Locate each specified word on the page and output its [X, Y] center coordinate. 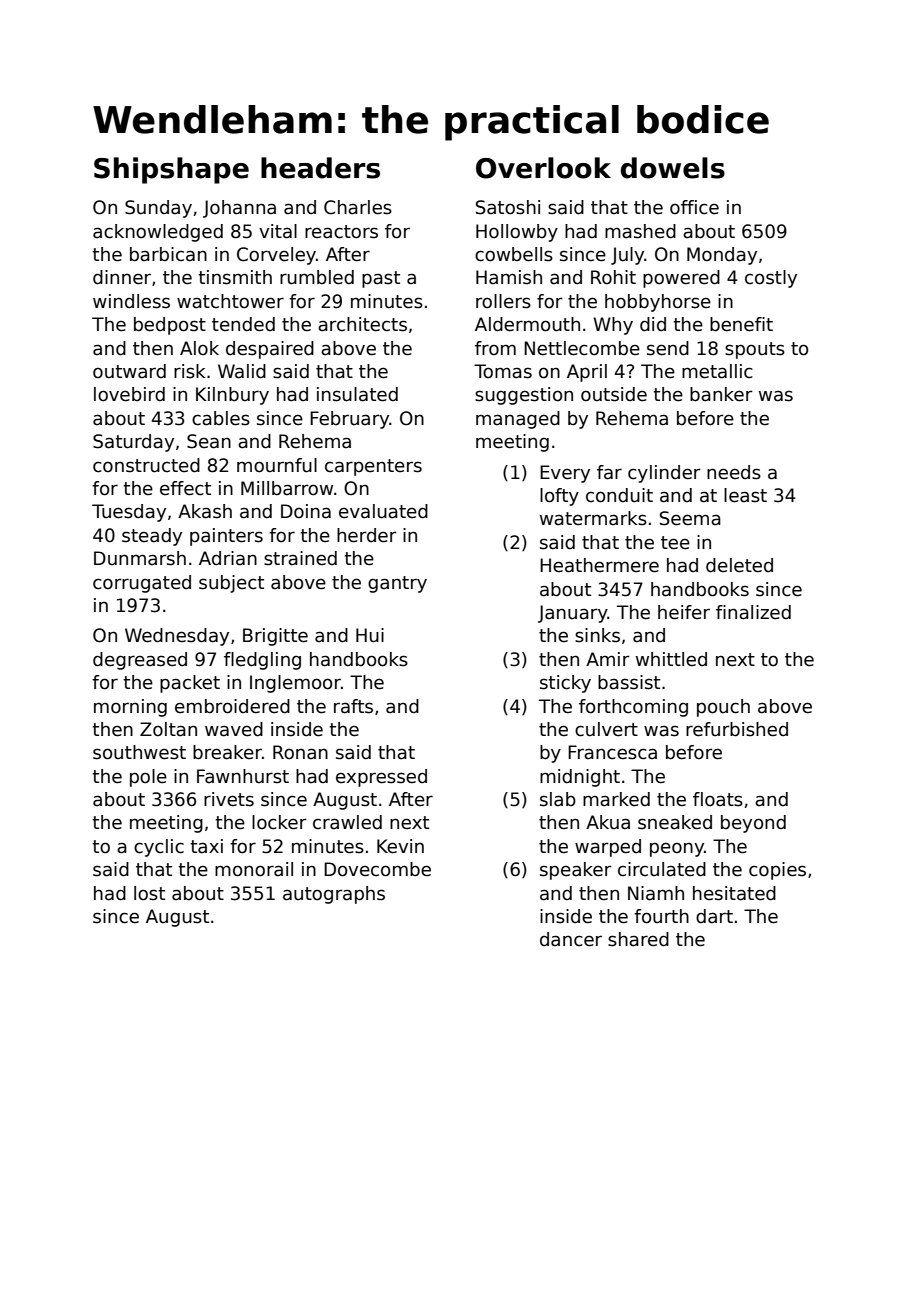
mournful [277, 465]
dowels [673, 168]
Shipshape [171, 170]
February [350, 420]
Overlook [543, 168]
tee [675, 543]
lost [149, 893]
